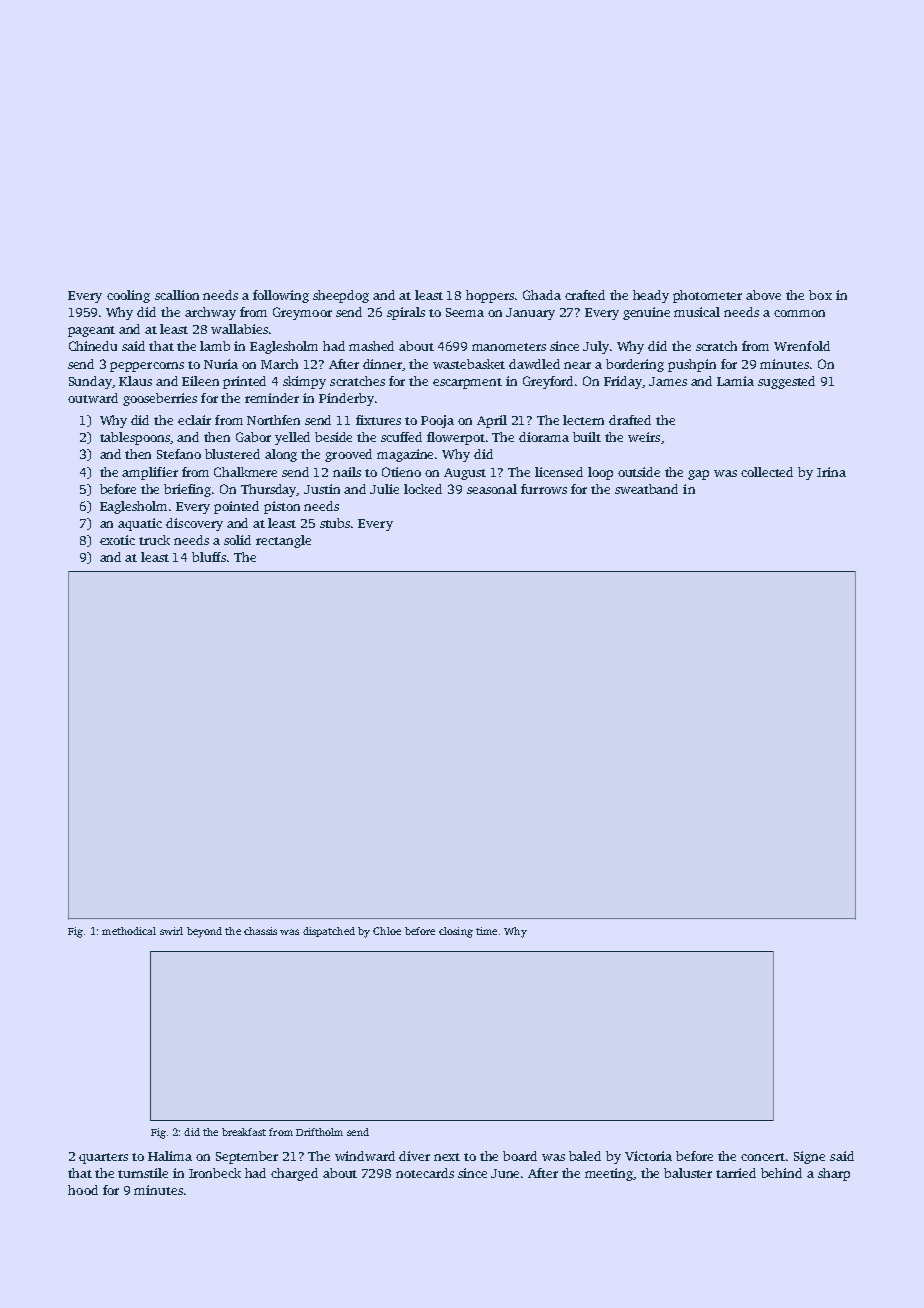 This screenshot has height=1308, width=924. What do you see at coordinates (767, 472) in the screenshot?
I see `collected` at bounding box center [767, 472].
